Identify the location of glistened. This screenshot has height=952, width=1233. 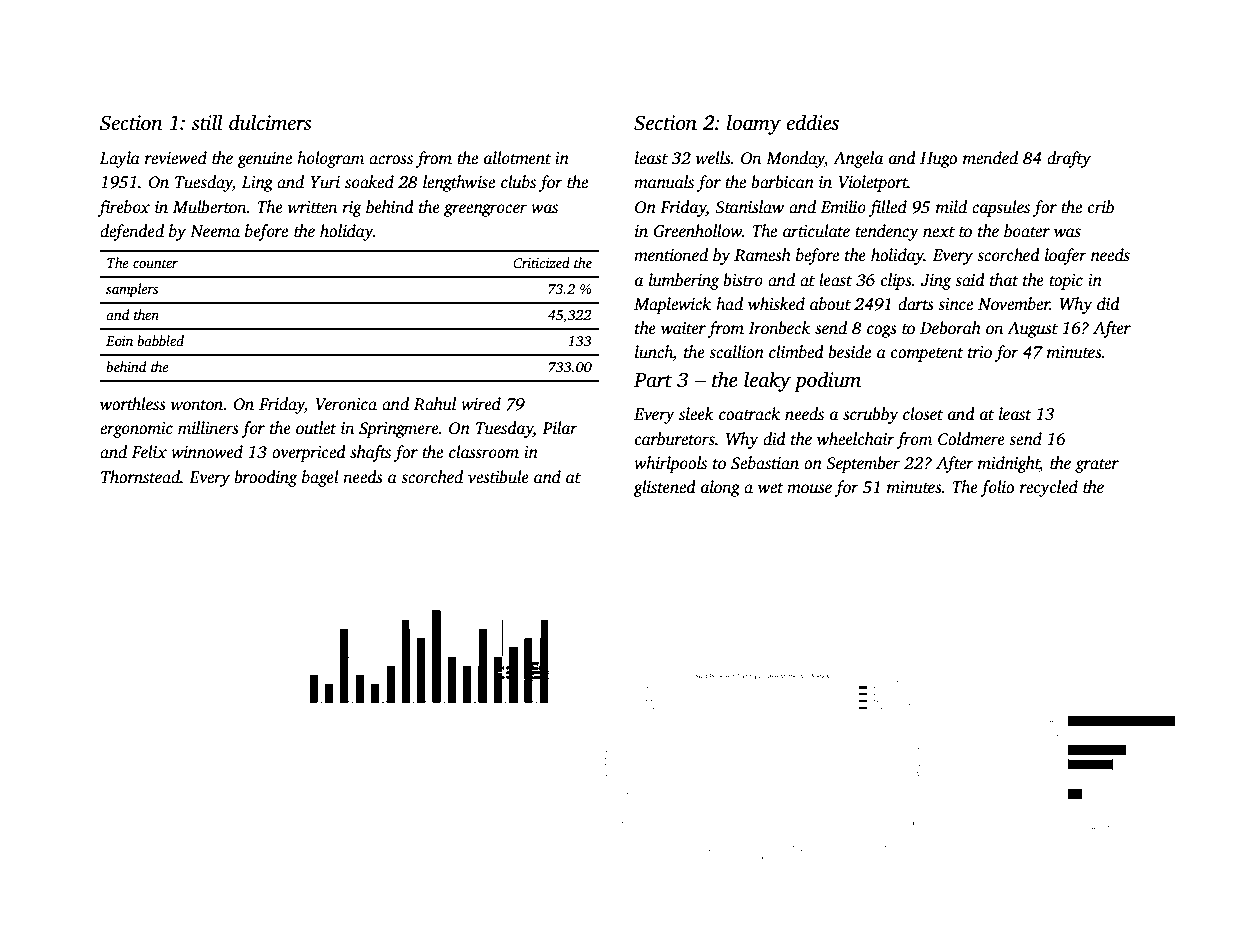
(664, 488).
